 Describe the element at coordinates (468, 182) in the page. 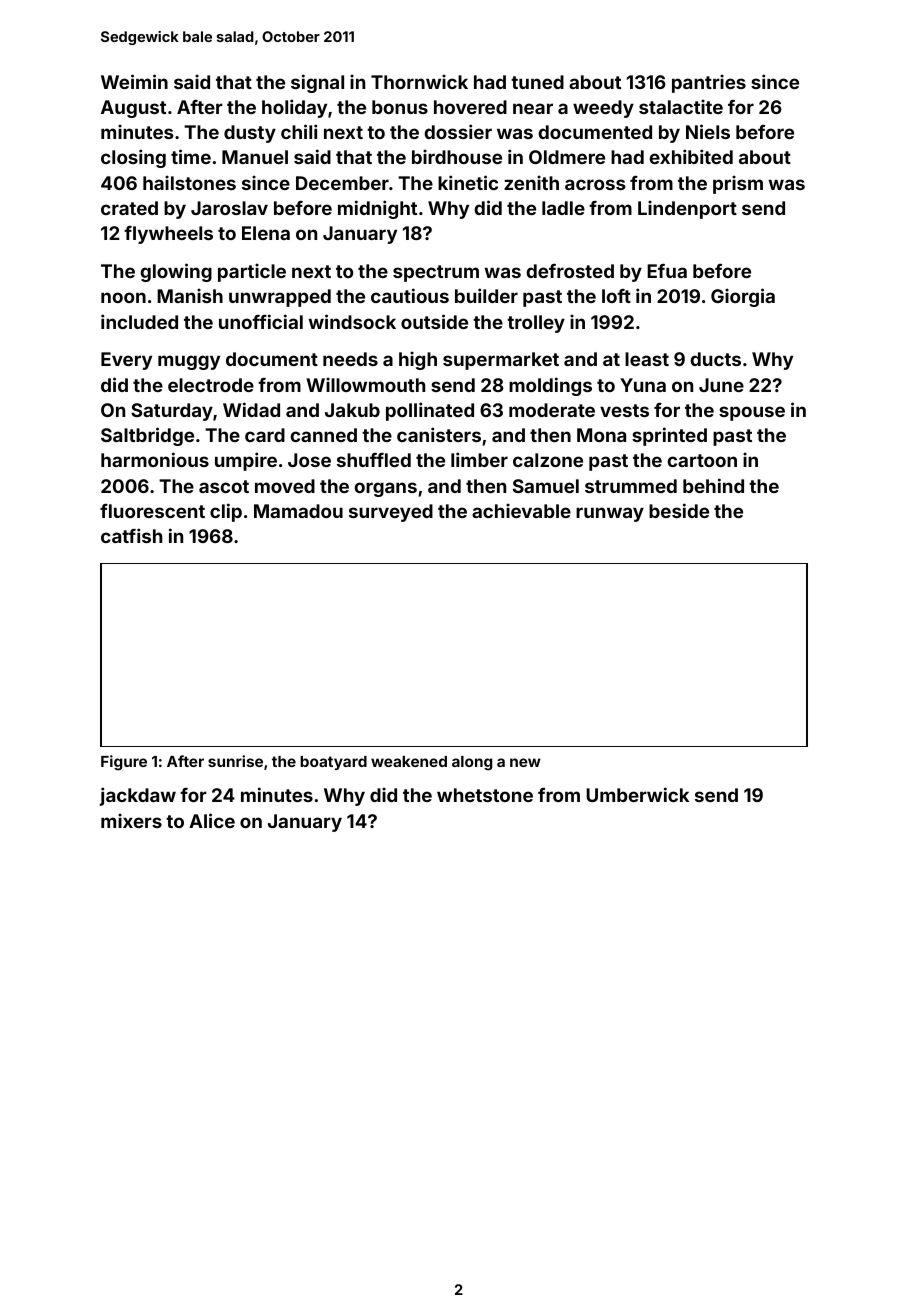

I see `kinetic` at that location.
